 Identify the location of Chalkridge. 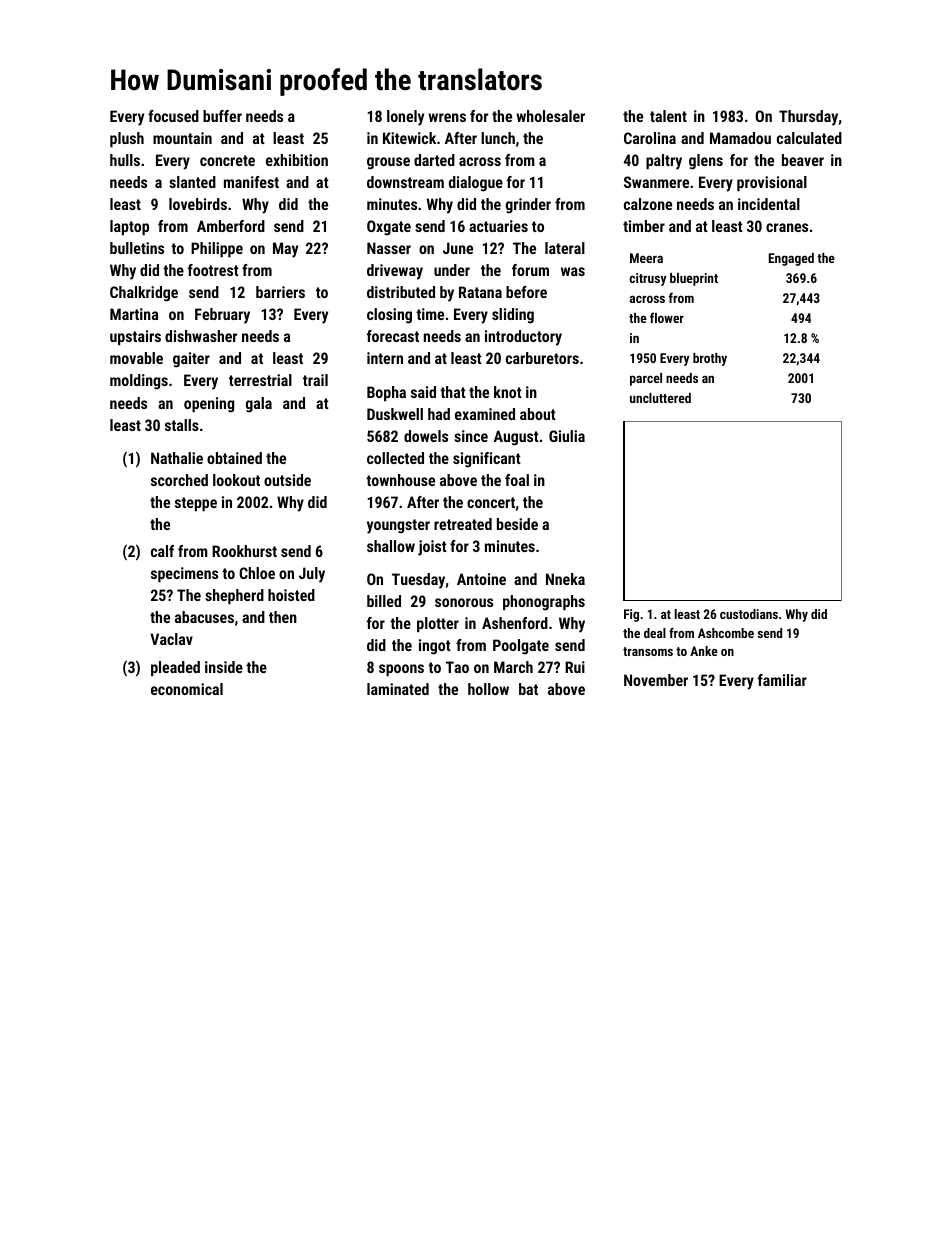
(144, 294).
